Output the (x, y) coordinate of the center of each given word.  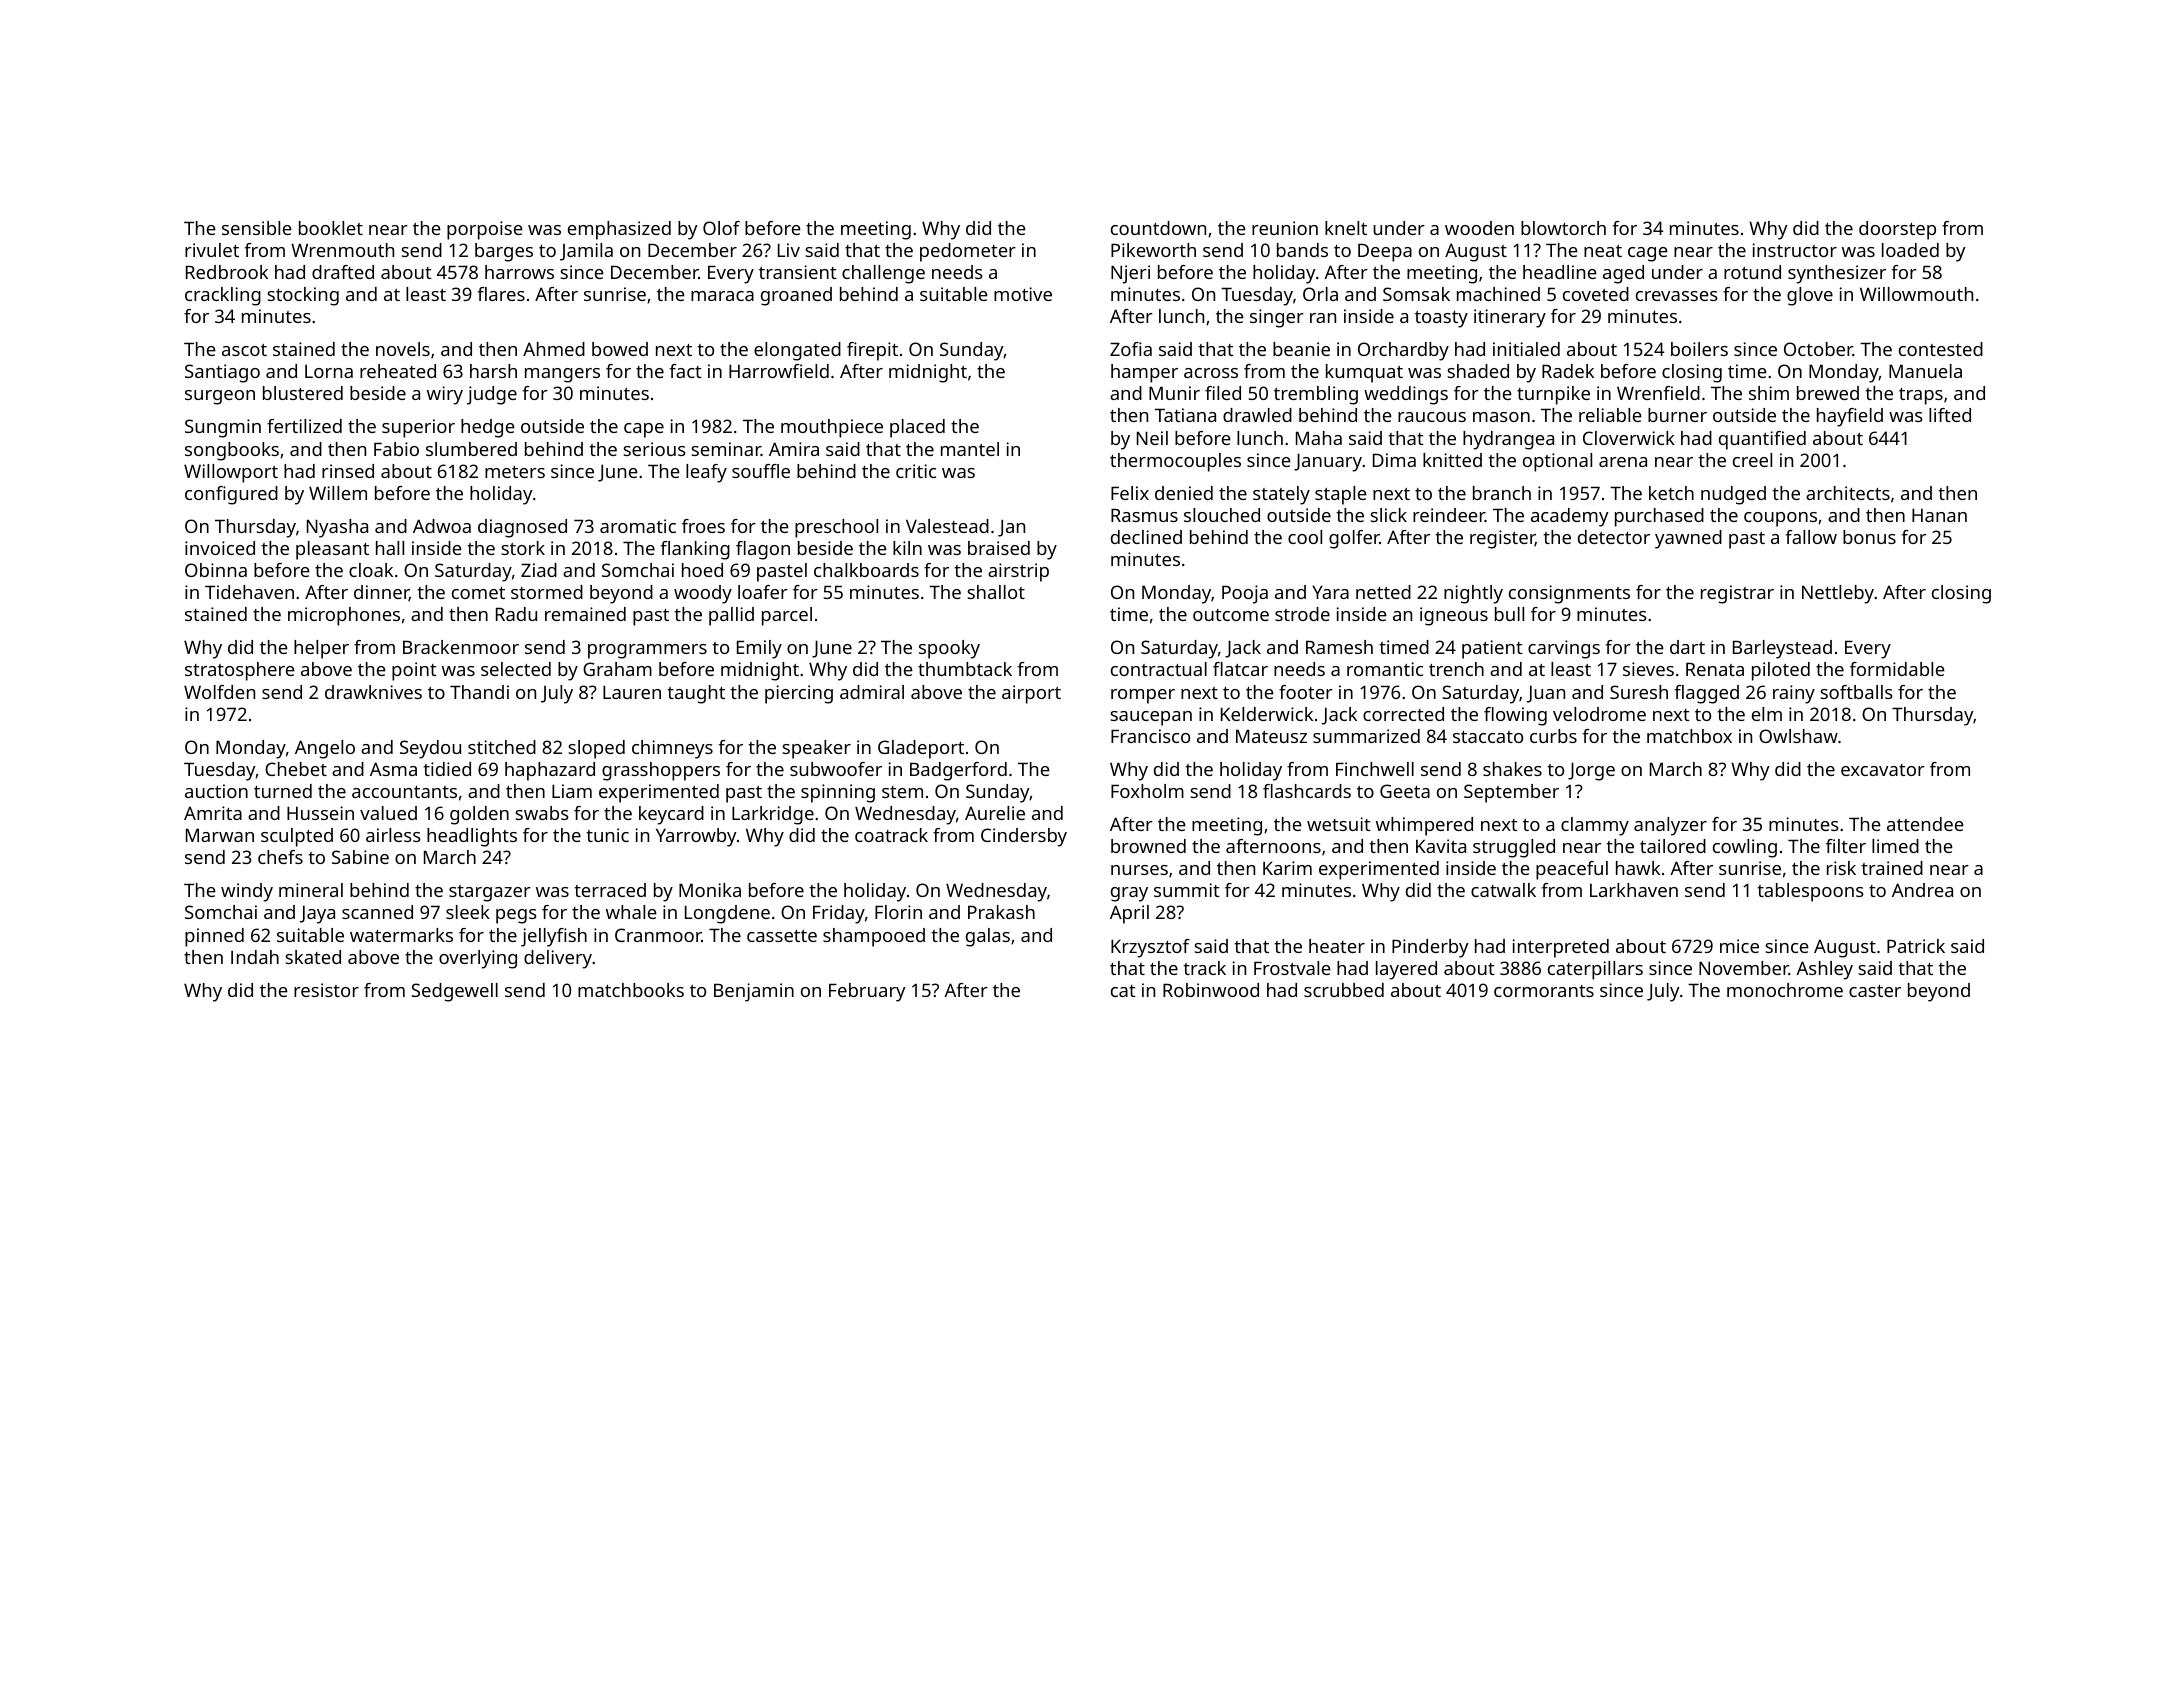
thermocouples (1175, 462)
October (1818, 349)
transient (798, 272)
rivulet (212, 250)
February (867, 992)
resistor (326, 990)
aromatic (638, 526)
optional (1557, 462)
